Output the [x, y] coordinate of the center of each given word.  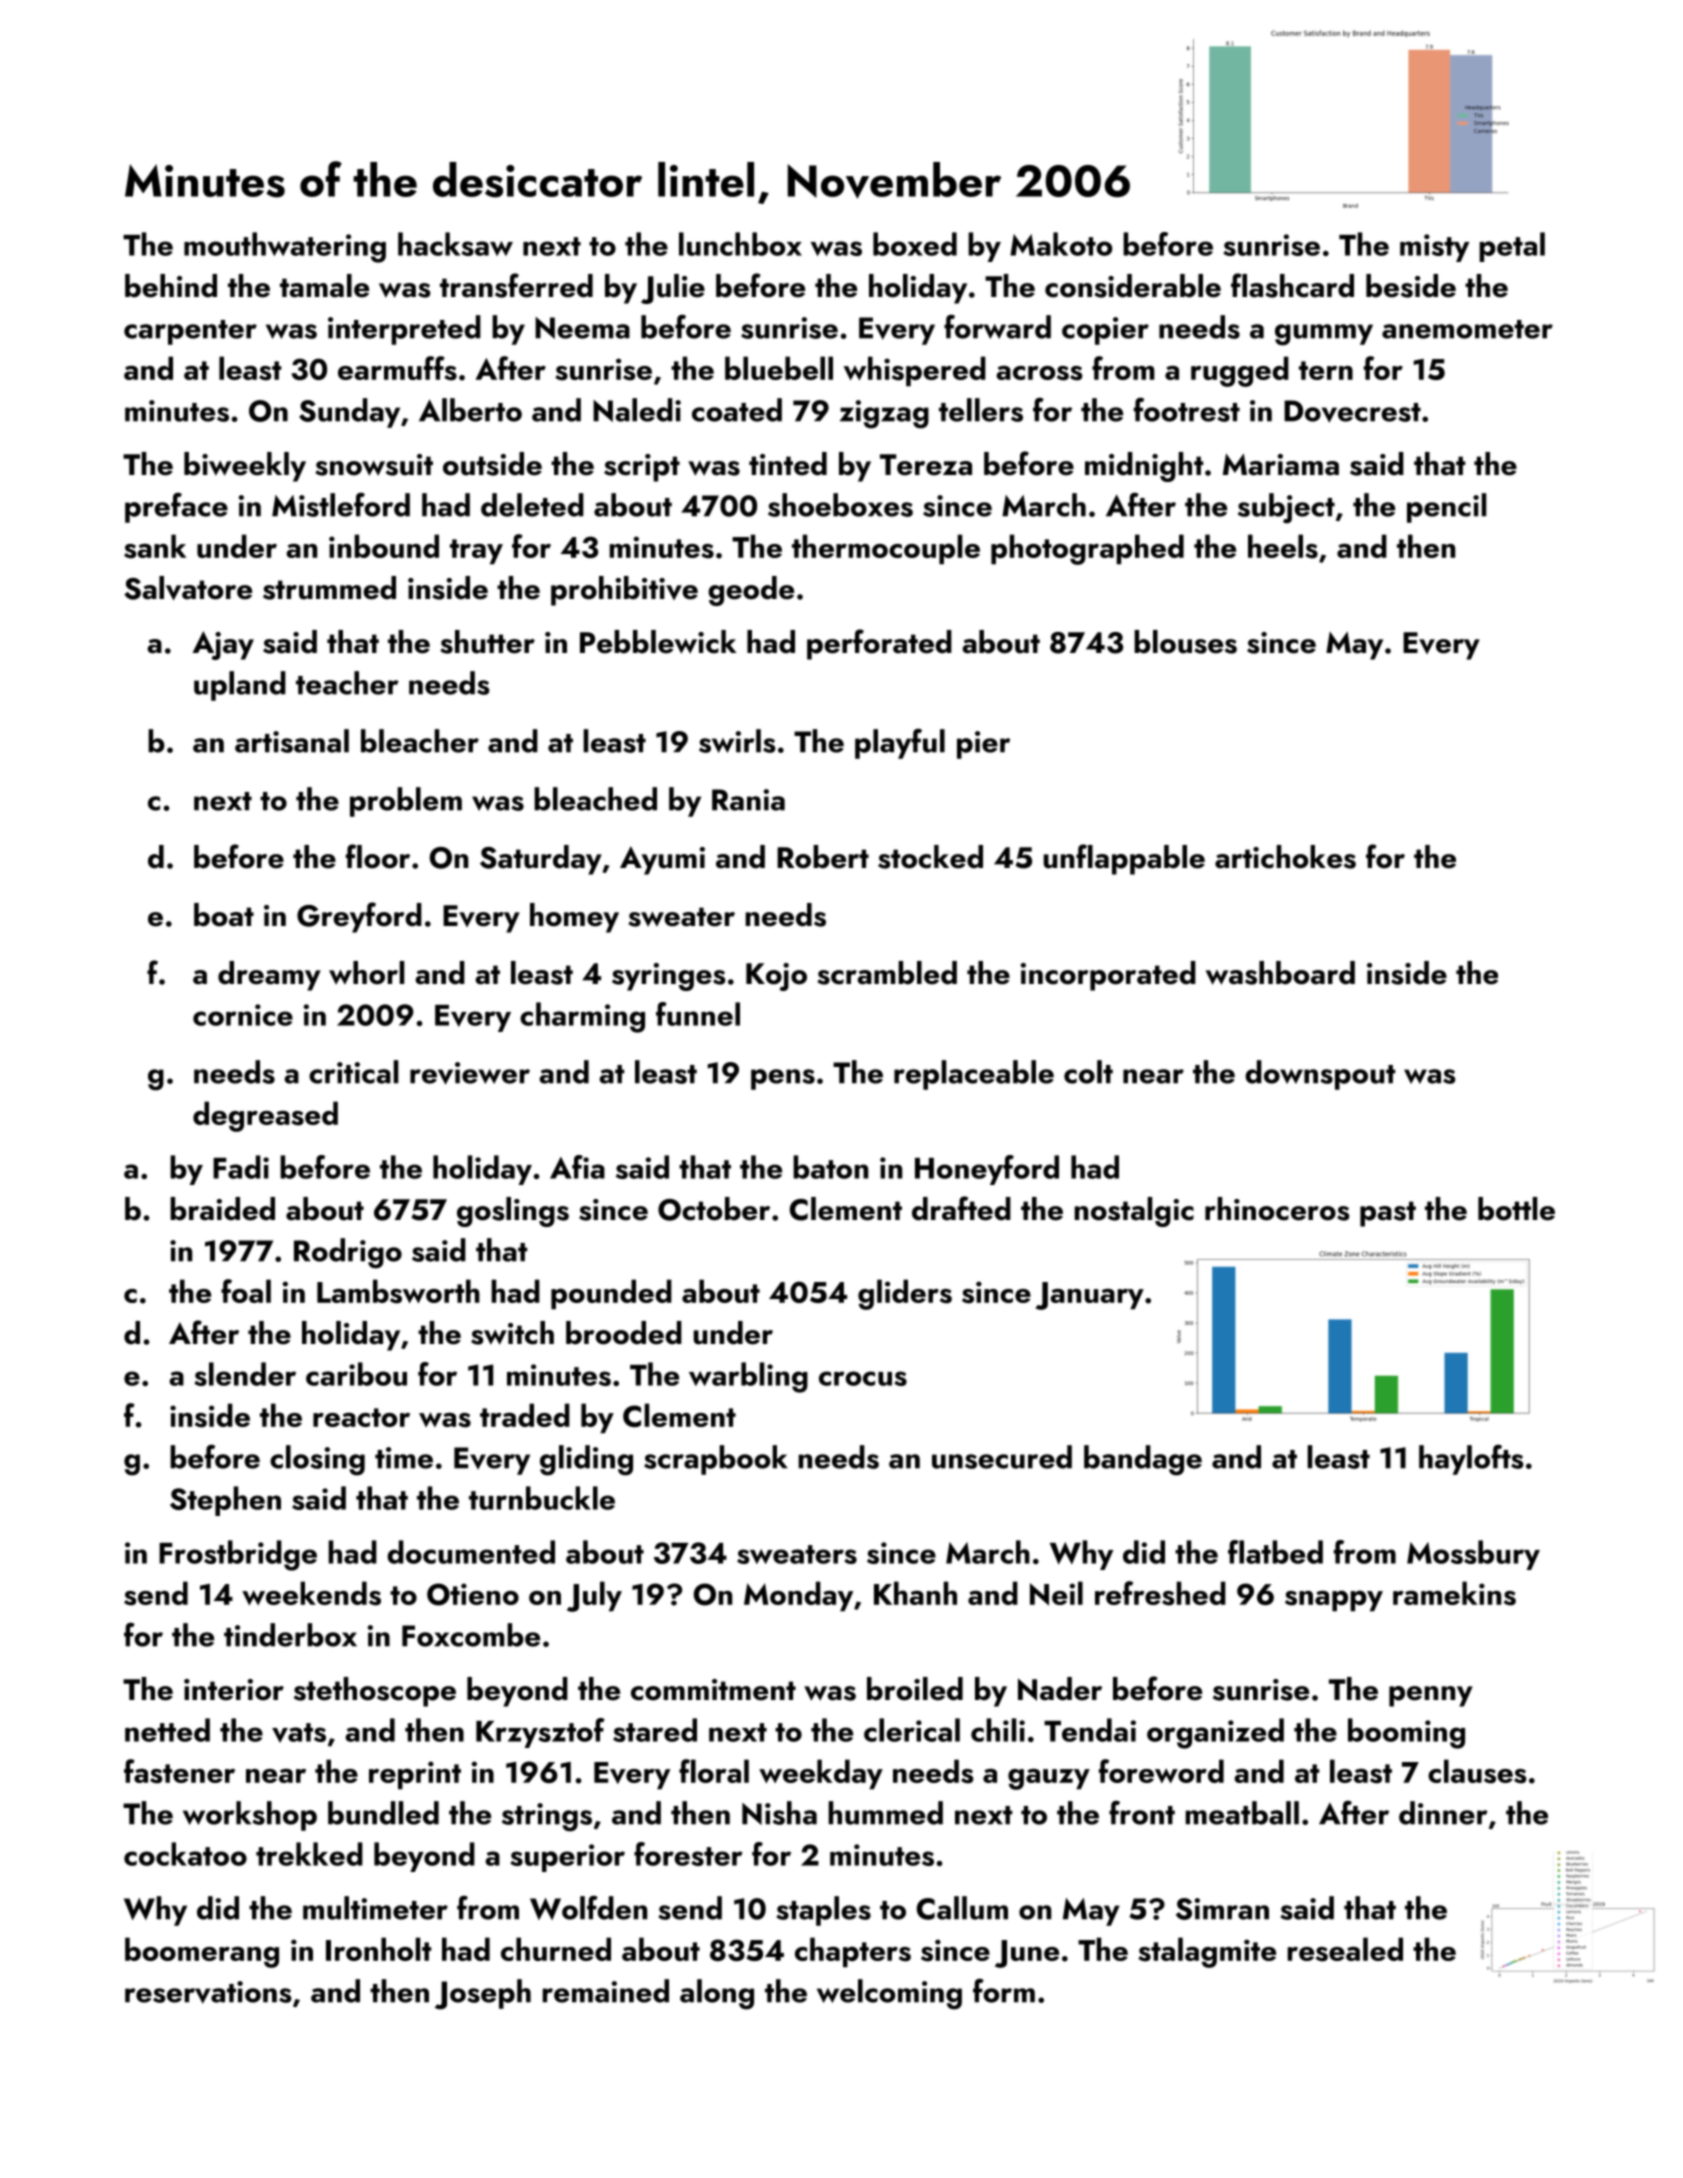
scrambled [887, 973]
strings [547, 1817]
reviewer [470, 1073]
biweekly [245, 467]
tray [476, 552]
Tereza [926, 465]
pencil [1446, 508]
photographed [1087, 549]
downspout [1320, 1075]
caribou [356, 1374]
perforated [879, 644]
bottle [1516, 1209]
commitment [713, 1690]
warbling [748, 1377]
